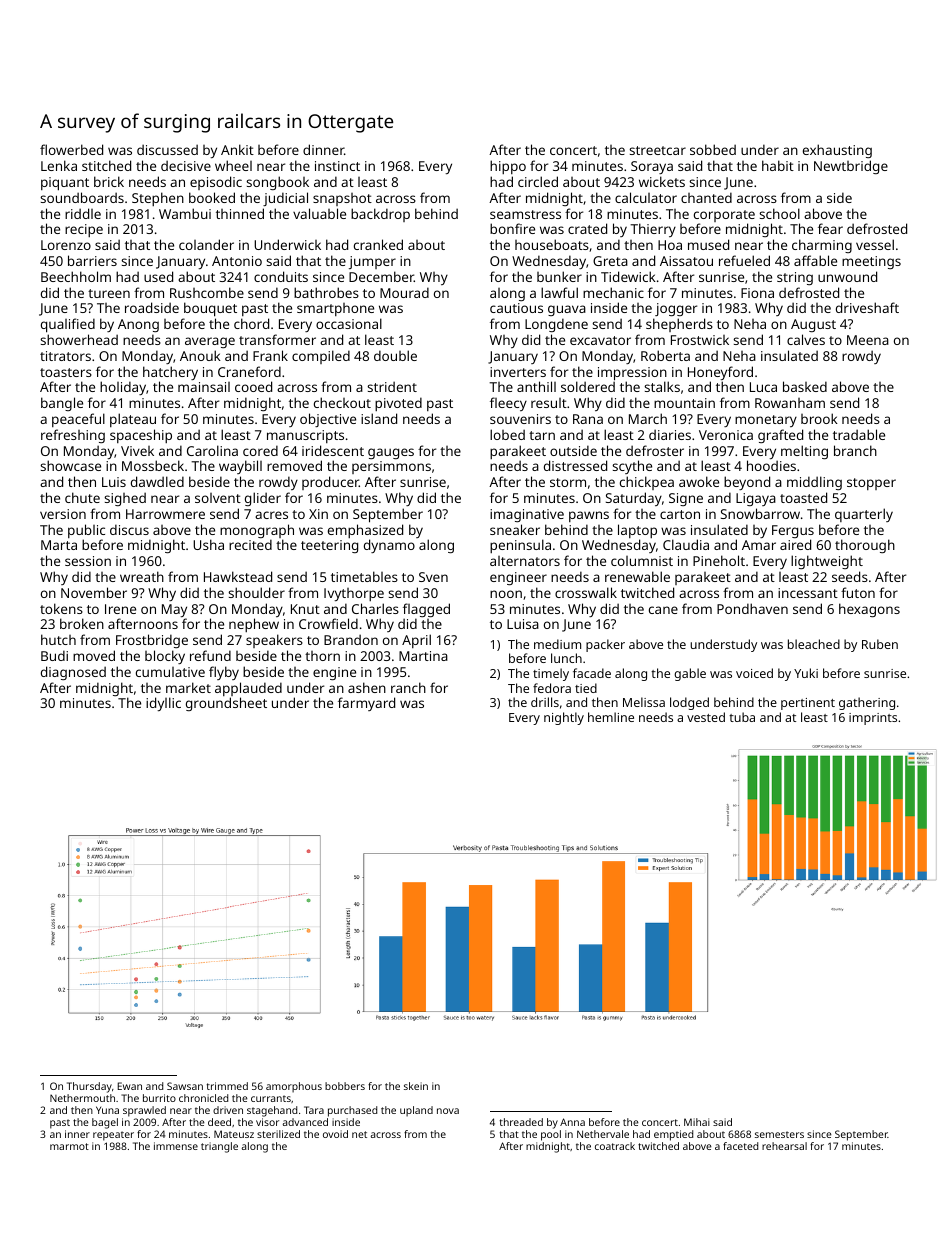 This image has width=952, height=1233. Describe the element at coordinates (61, 608) in the image. I see `tokens` at that location.
